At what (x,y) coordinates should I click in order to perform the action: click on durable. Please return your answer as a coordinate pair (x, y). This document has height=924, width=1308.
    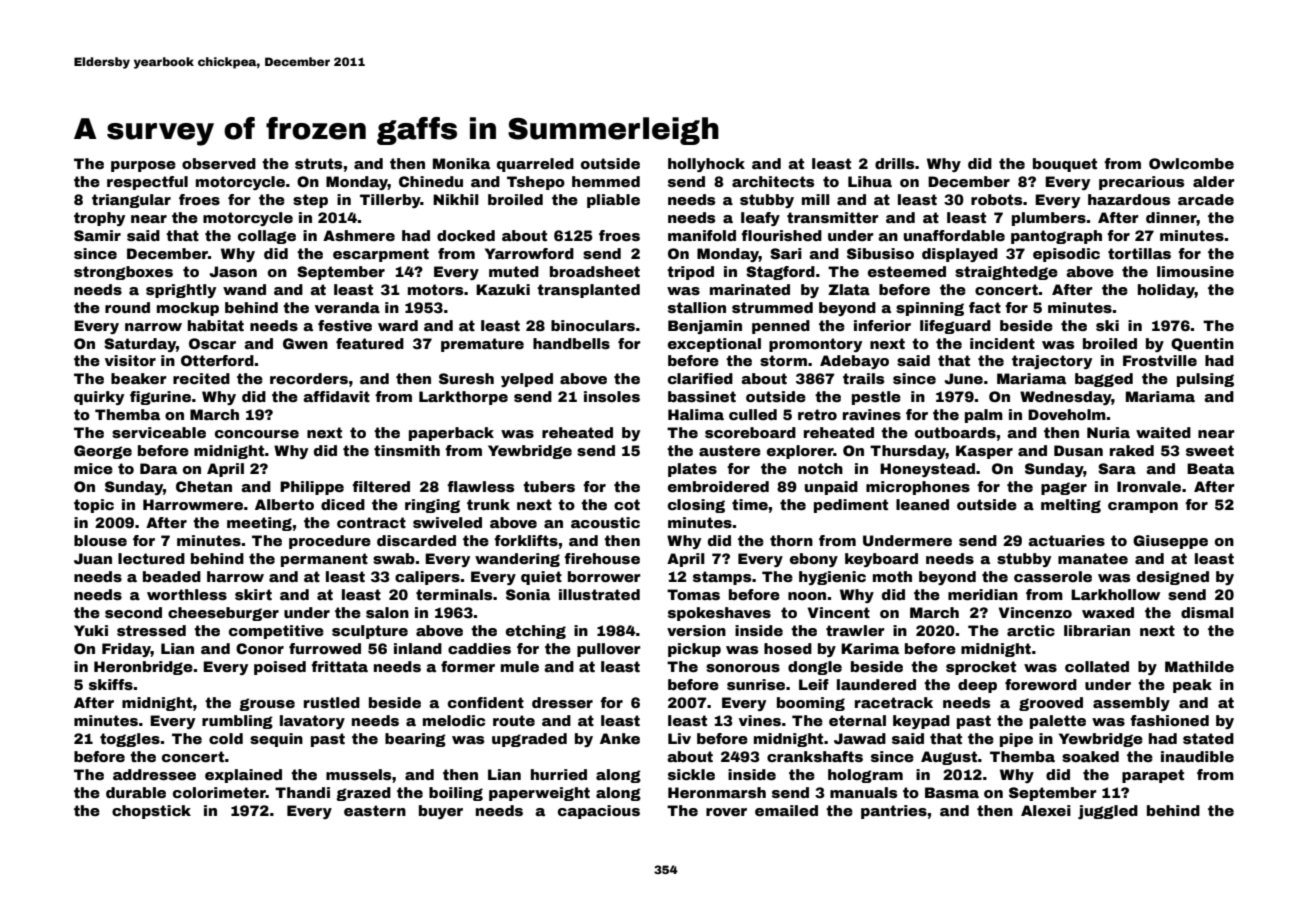
    Looking at the image, I should click on (136, 792).
